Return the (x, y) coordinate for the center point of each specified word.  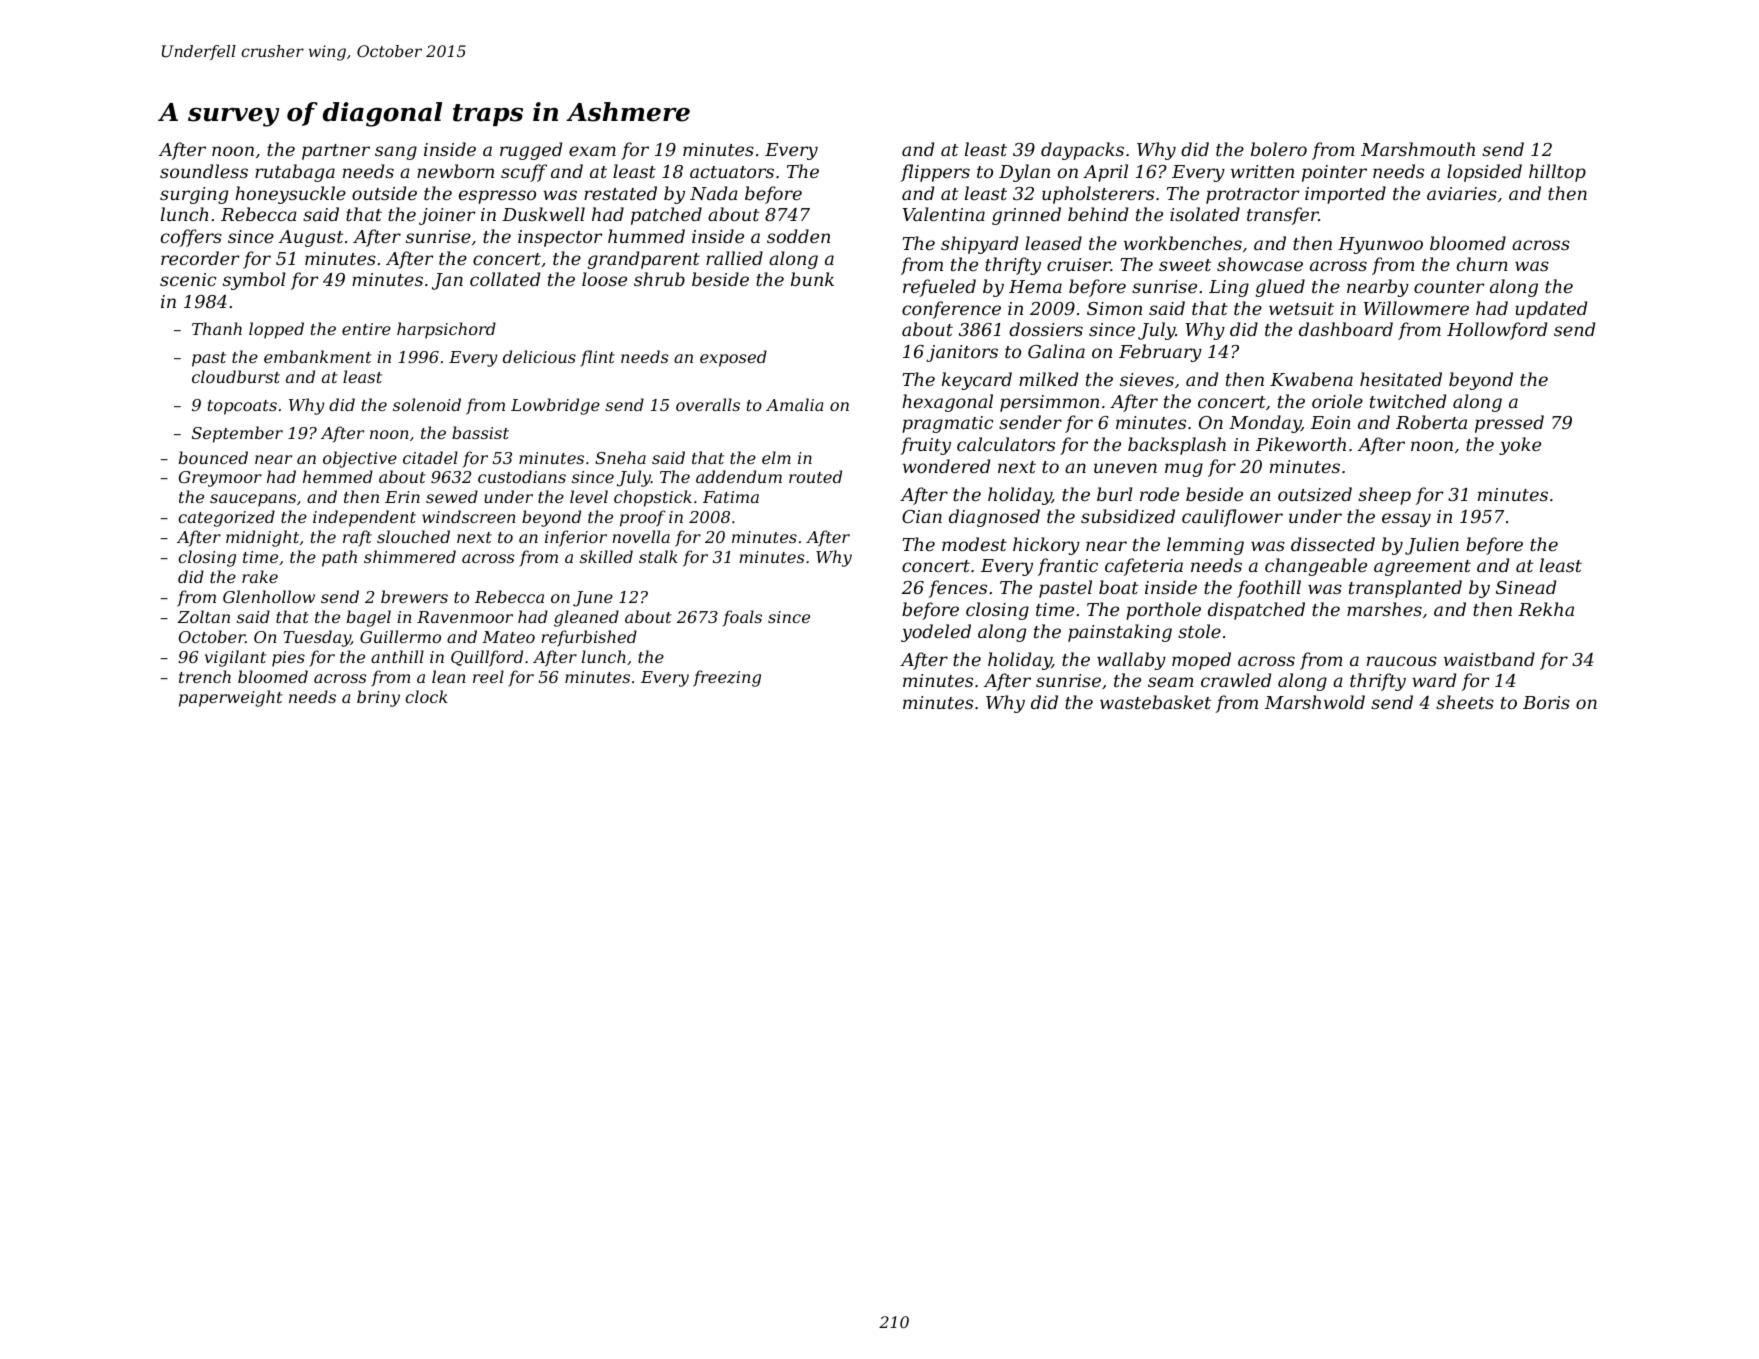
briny (378, 698)
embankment (318, 356)
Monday (1265, 424)
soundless (204, 171)
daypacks (1082, 151)
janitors (962, 353)
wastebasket (1155, 702)
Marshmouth (1418, 149)
